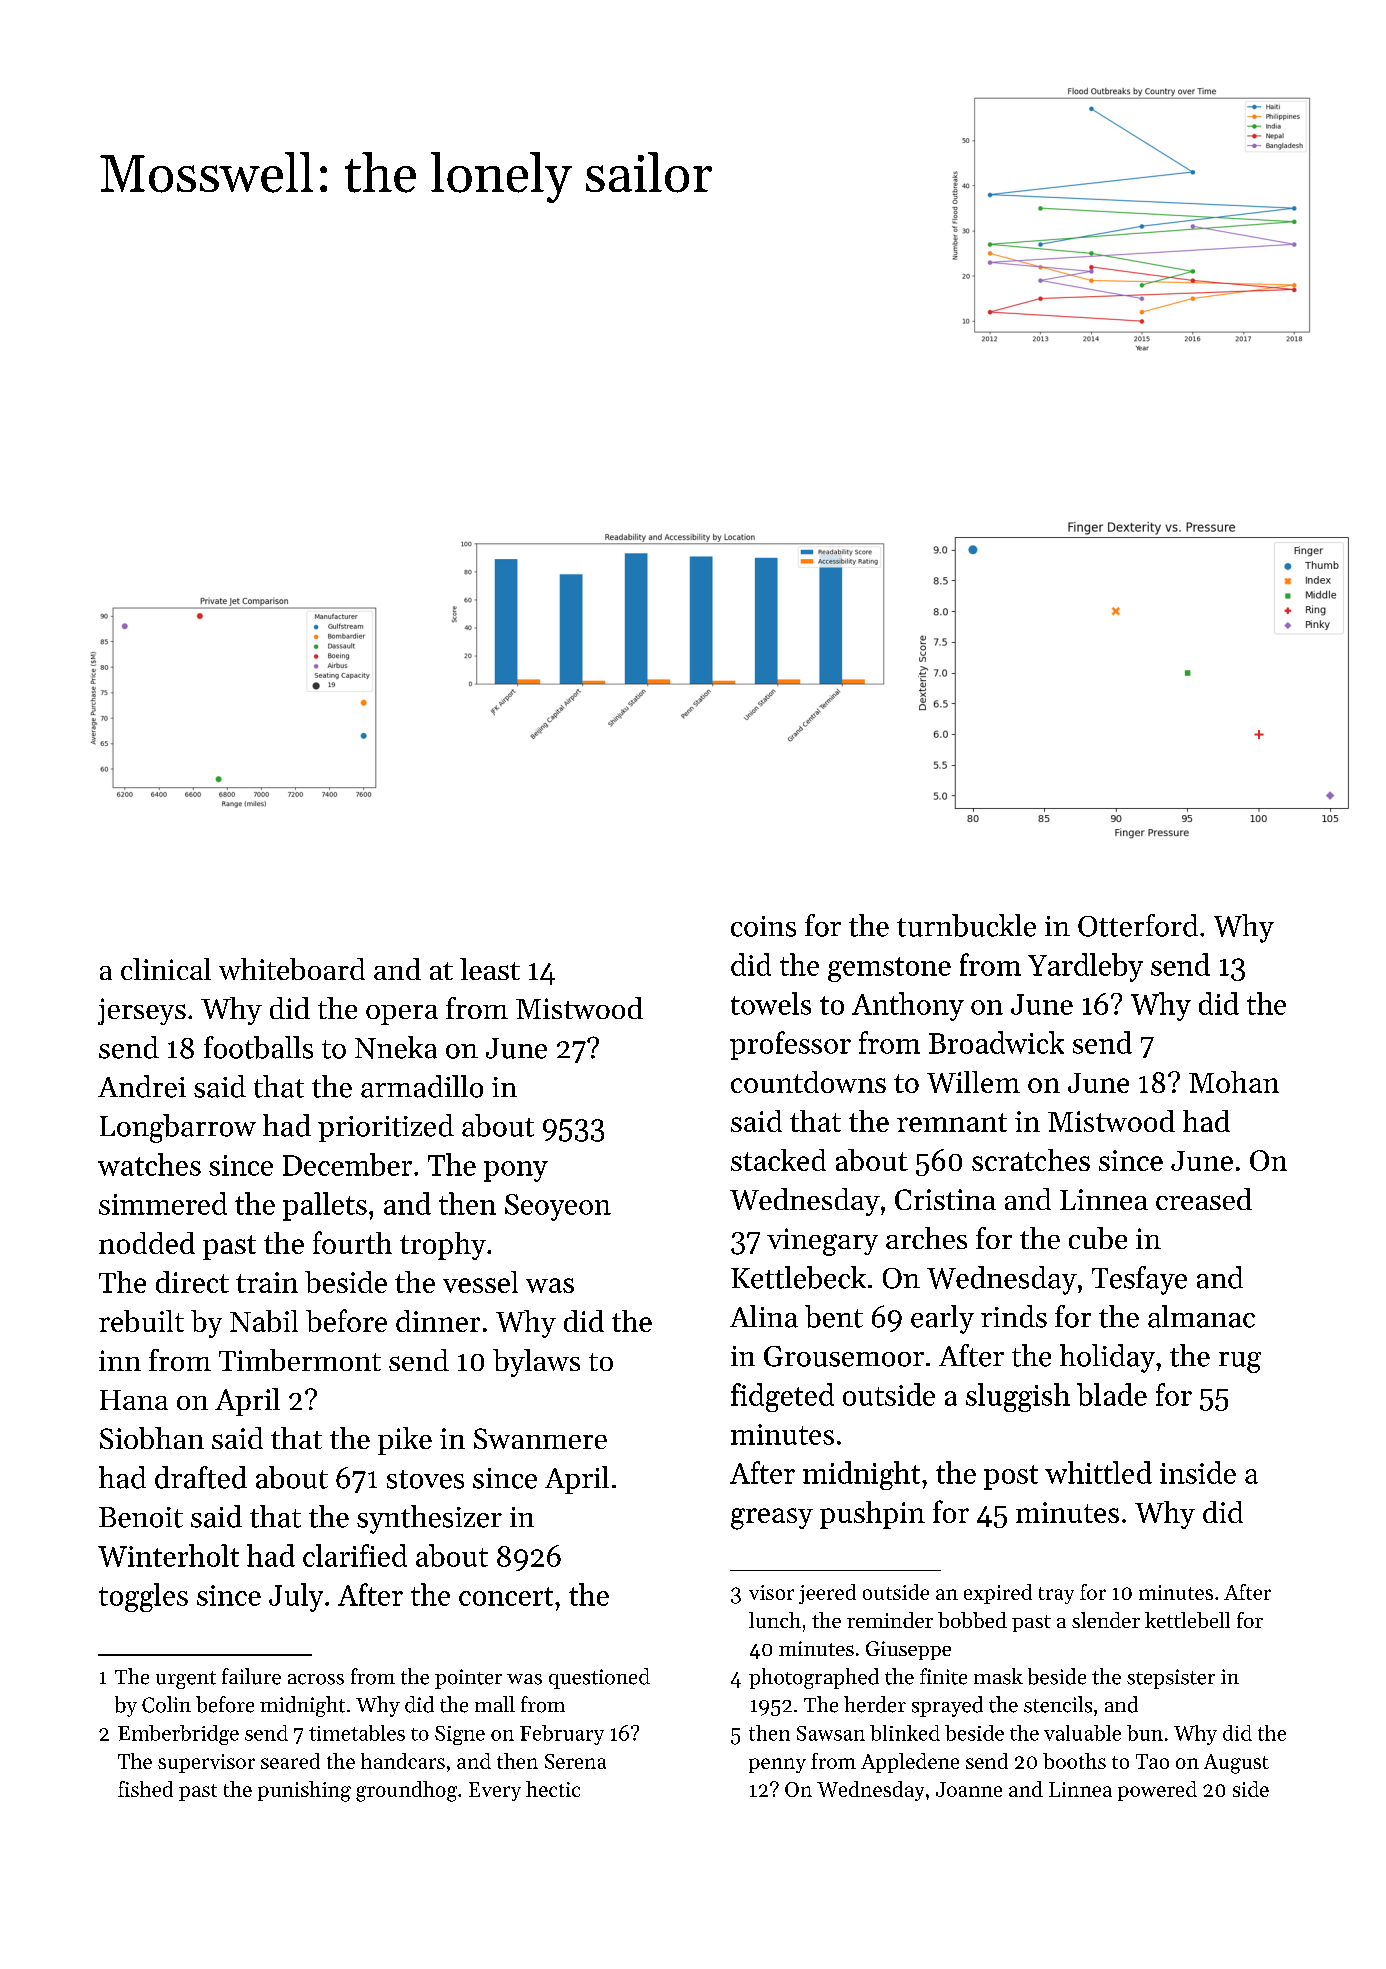 This screenshot has width=1386, height=1969. I want to click on Broadwick, so click(996, 1042).
